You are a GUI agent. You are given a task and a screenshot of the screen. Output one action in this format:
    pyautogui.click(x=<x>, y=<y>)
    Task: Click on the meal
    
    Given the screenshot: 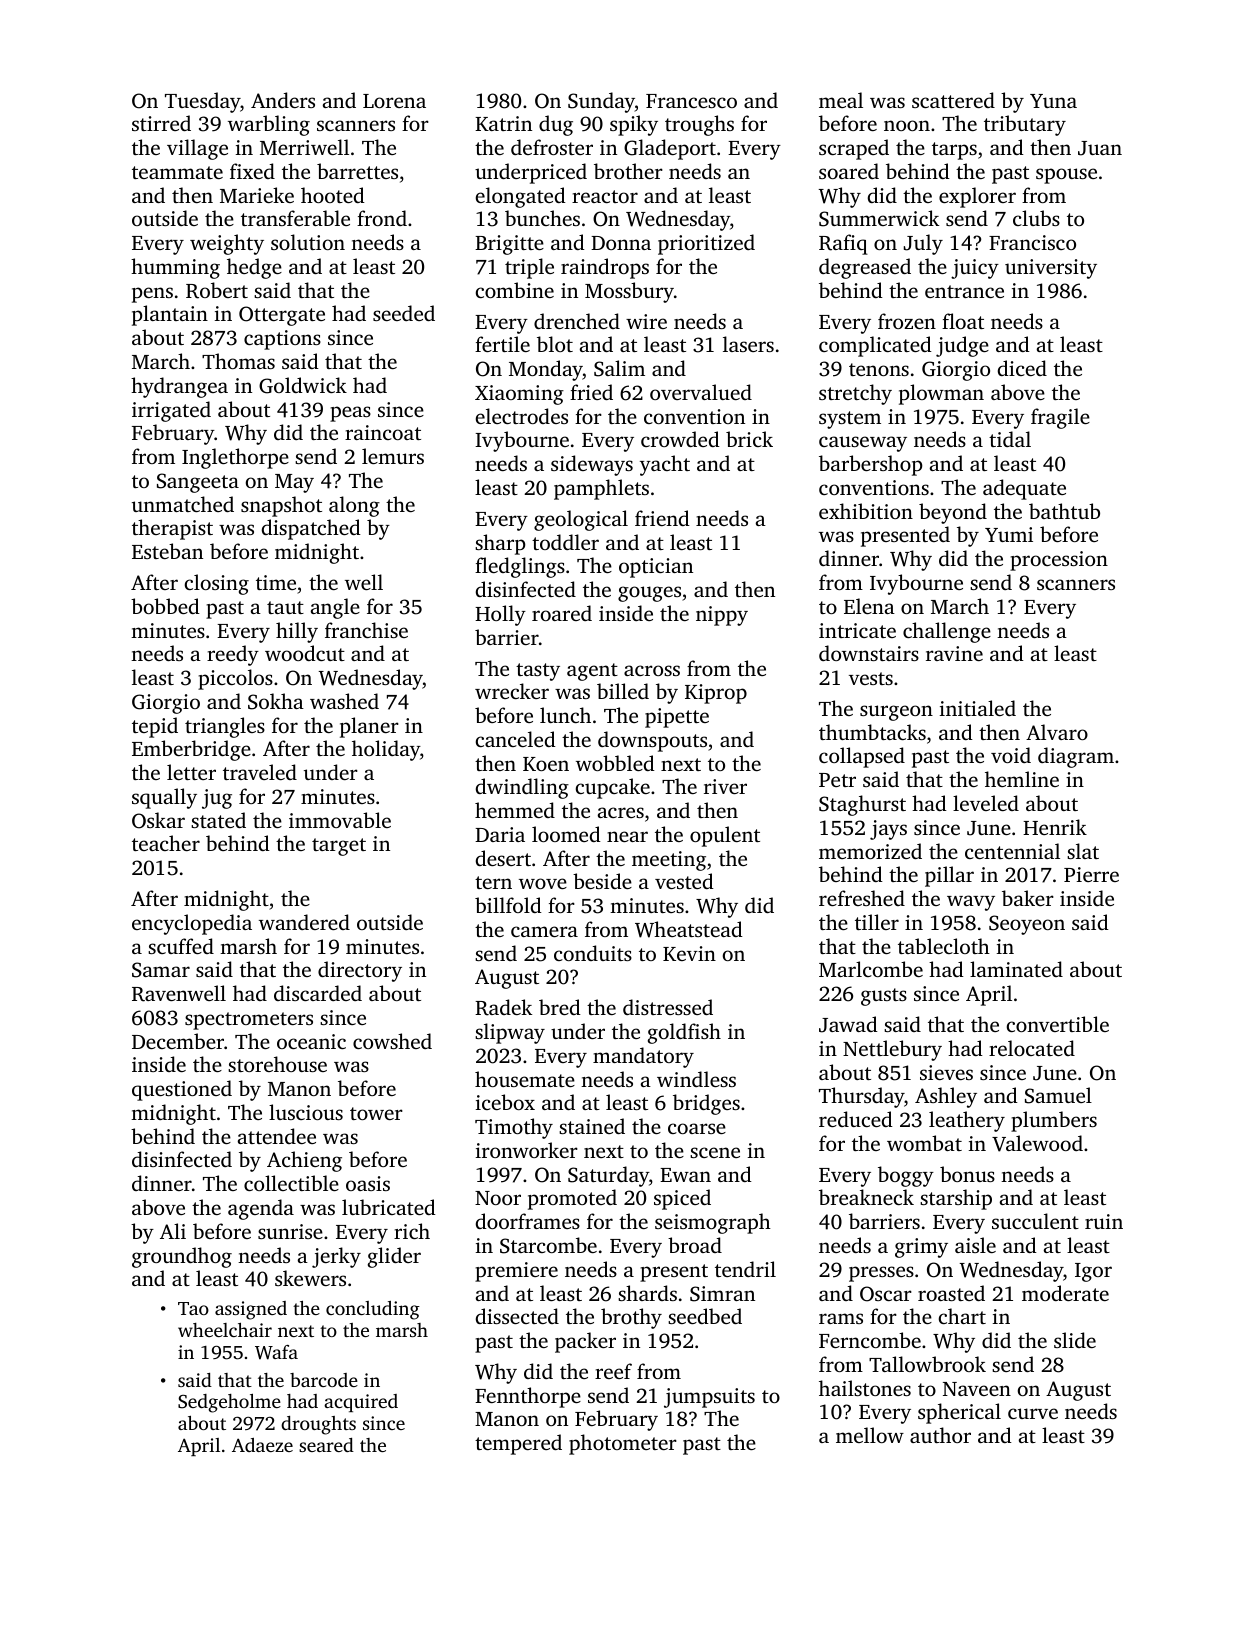 What is the action you would take?
    pyautogui.click(x=841, y=100)
